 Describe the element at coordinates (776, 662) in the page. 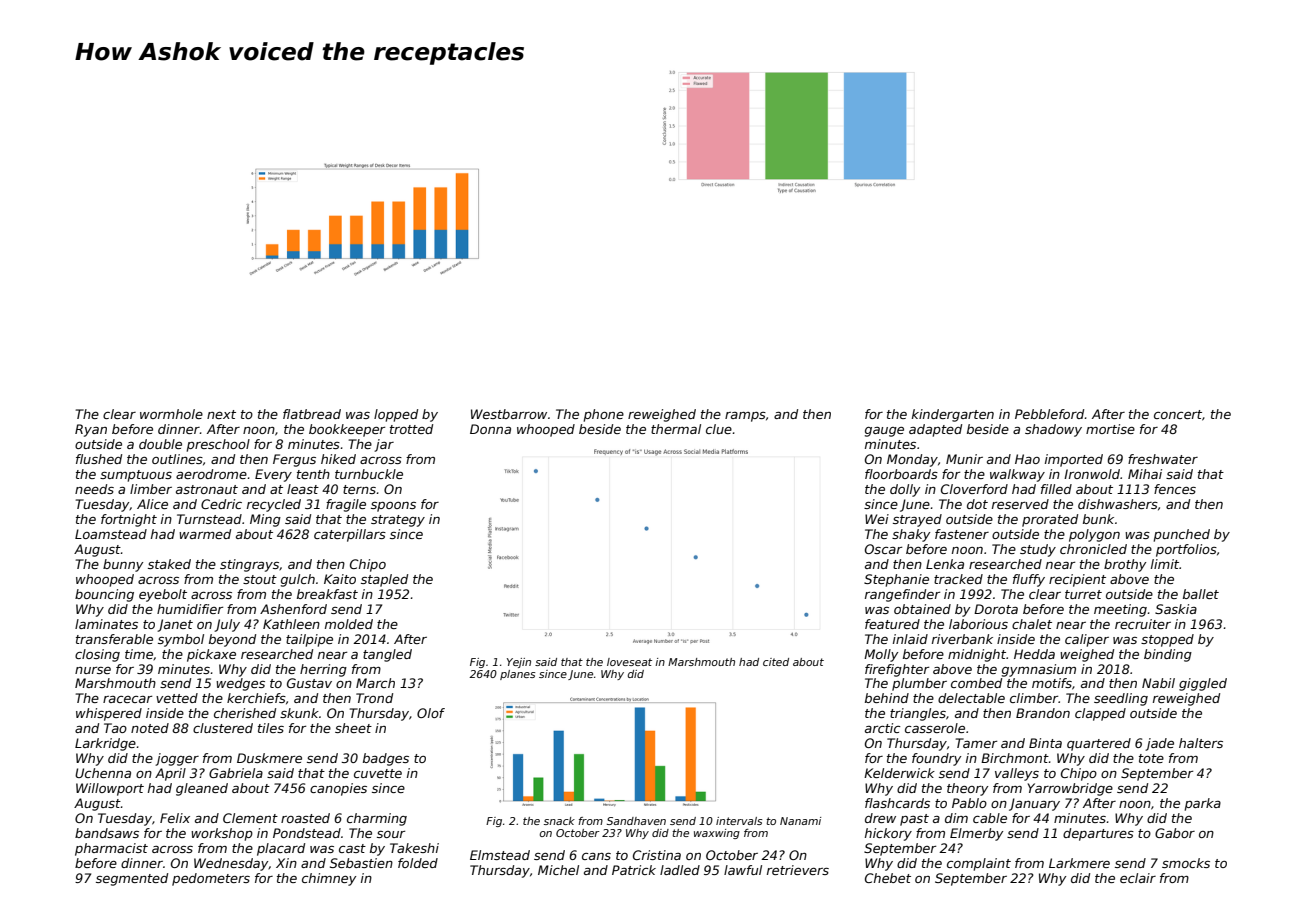

I see `cited` at that location.
